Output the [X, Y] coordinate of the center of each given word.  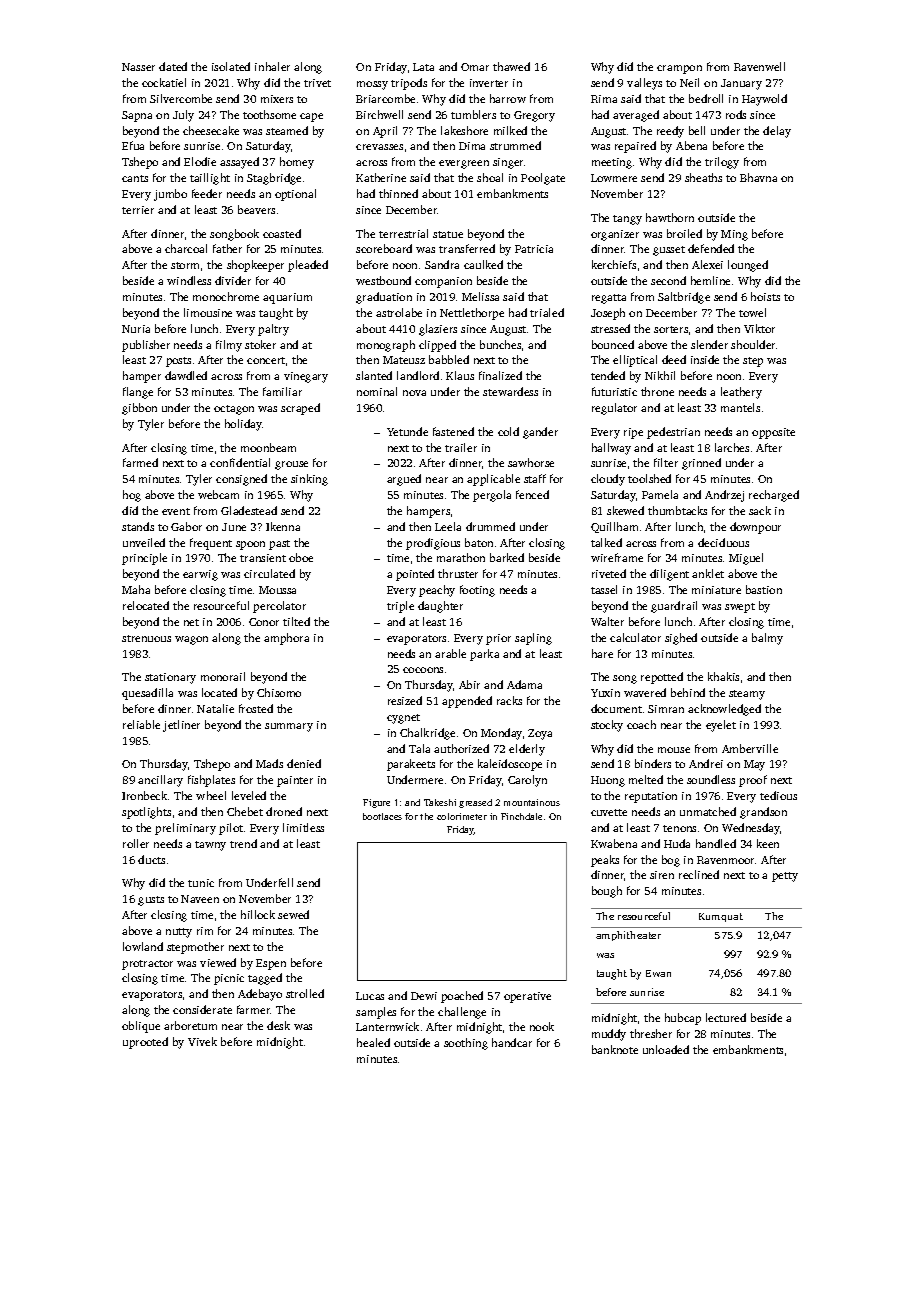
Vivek [202, 1041]
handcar [512, 1042]
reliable [141, 724]
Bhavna [758, 177]
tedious [778, 795]
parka [484, 655]
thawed [511, 66]
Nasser [138, 67]
